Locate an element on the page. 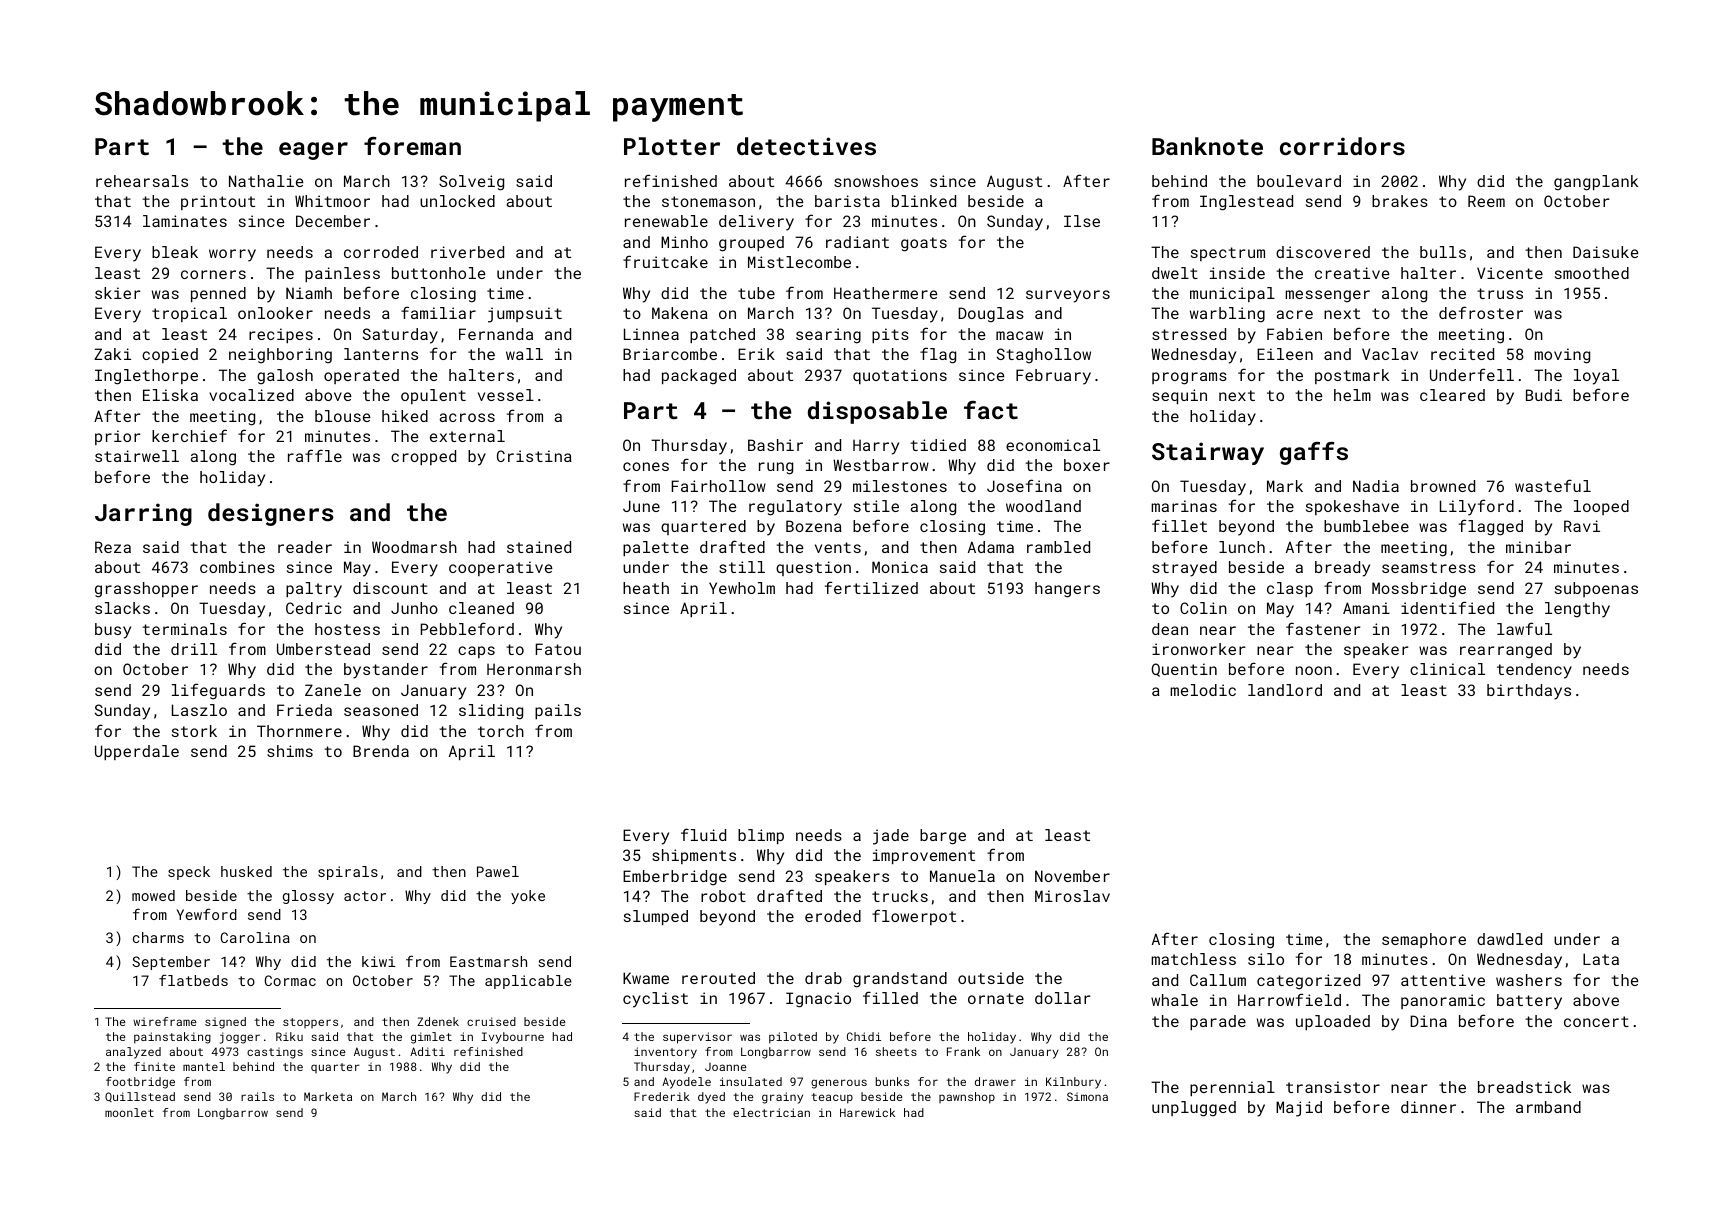  concert is located at coordinates (1596, 1021).
